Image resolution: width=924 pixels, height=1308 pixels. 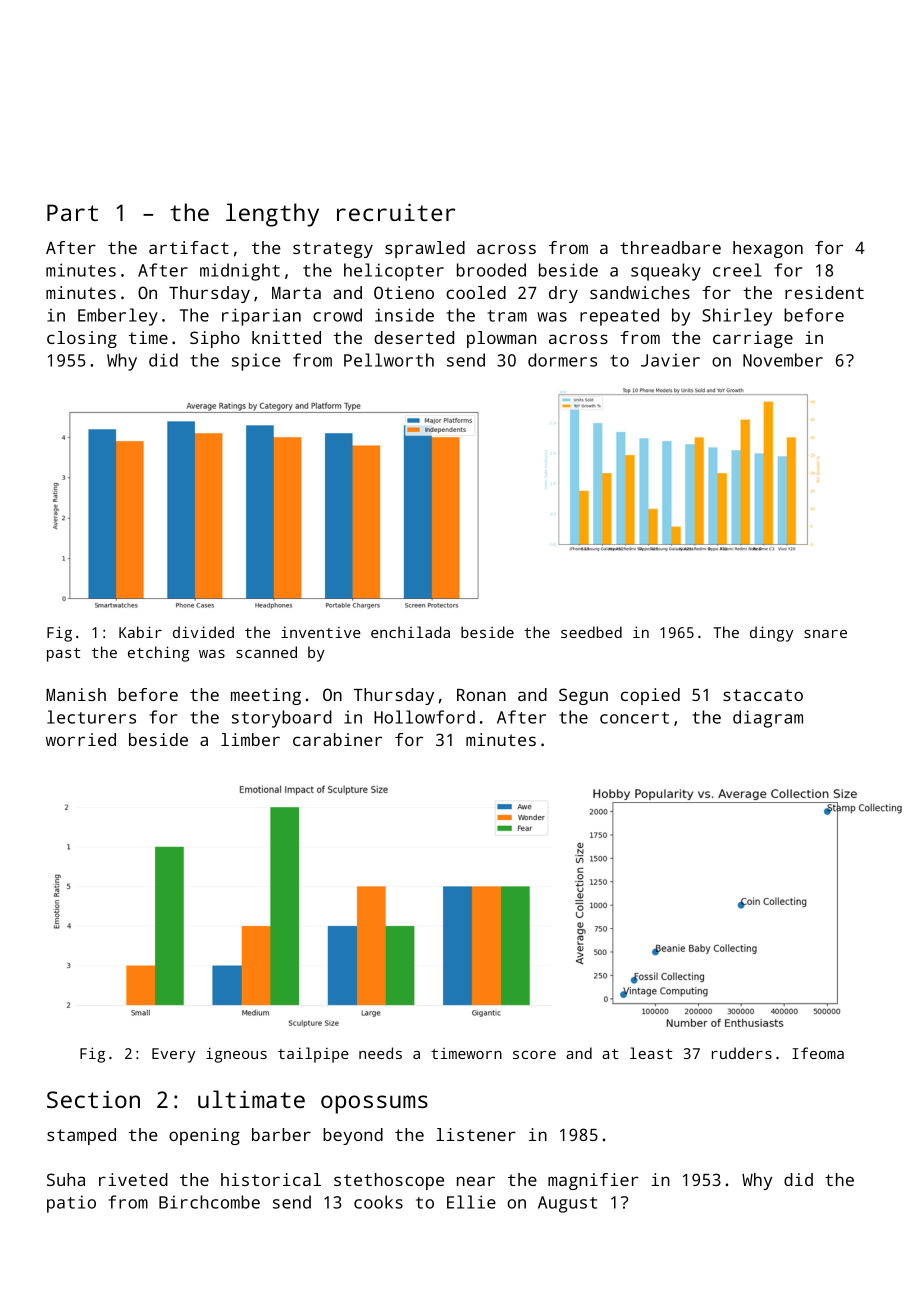 What do you see at coordinates (410, 632) in the image?
I see `enchilada` at bounding box center [410, 632].
